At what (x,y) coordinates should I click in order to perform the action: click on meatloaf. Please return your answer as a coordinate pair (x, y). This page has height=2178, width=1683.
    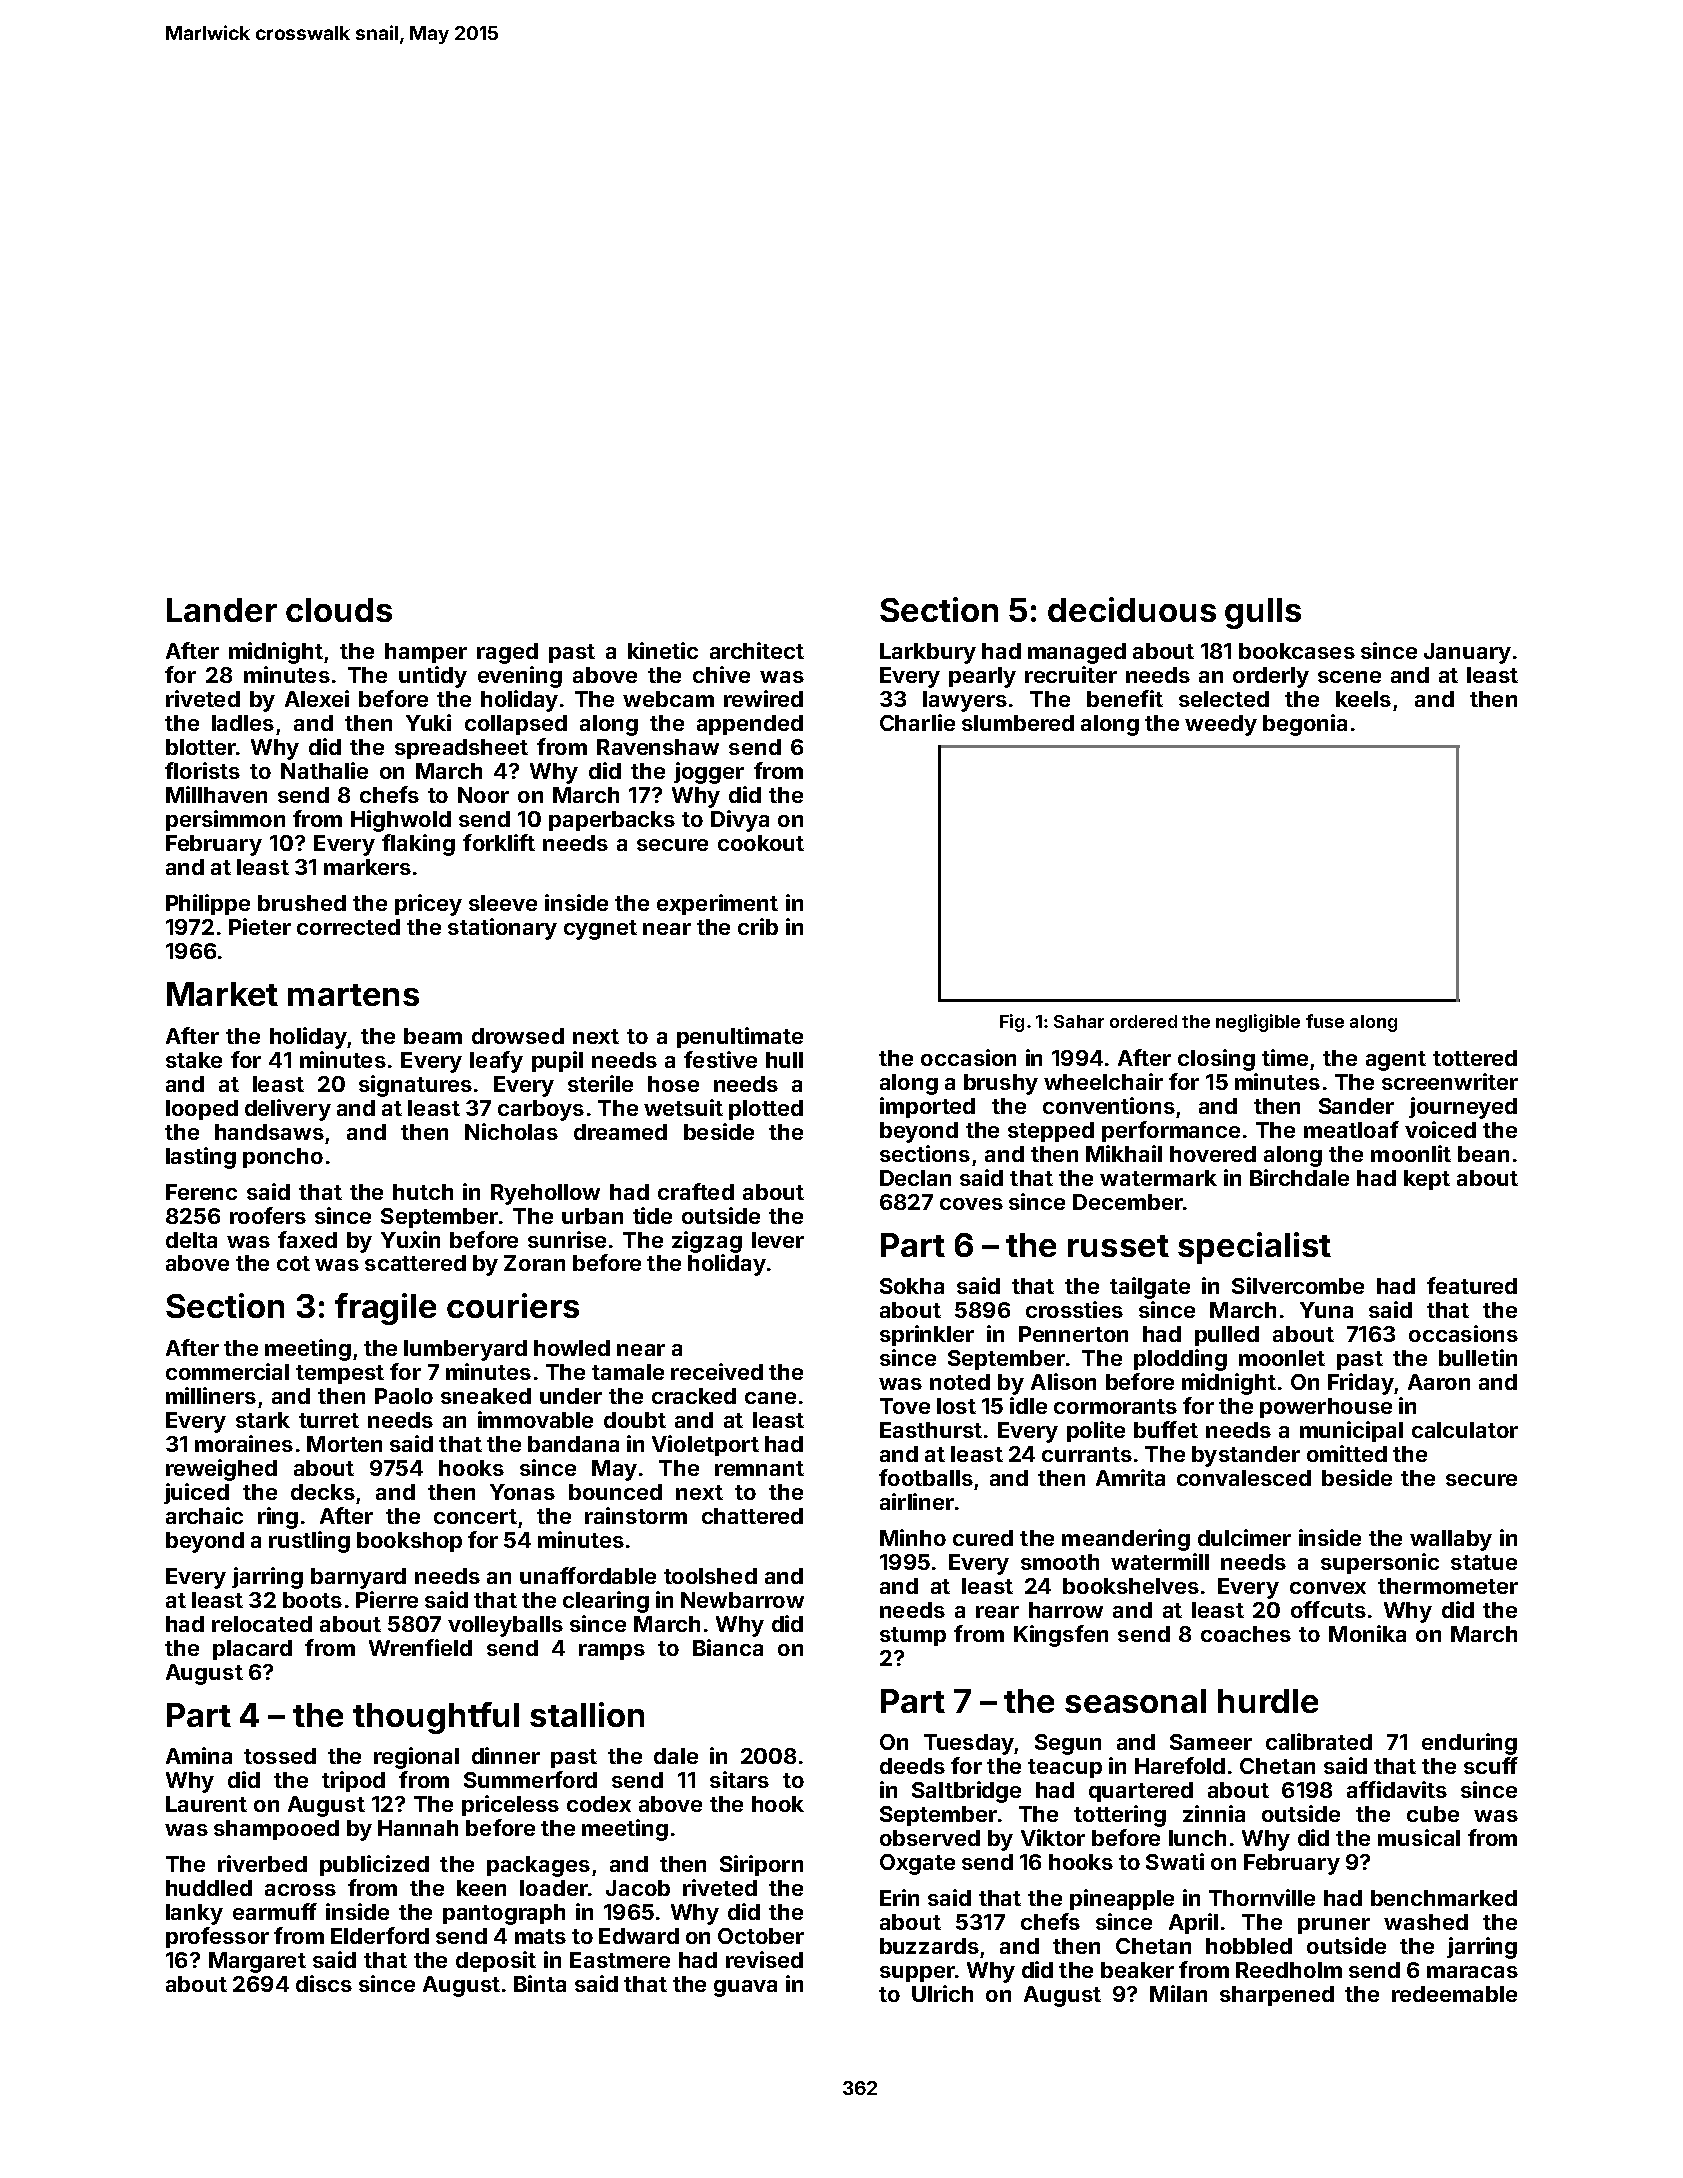
    Looking at the image, I should click on (1351, 1129).
